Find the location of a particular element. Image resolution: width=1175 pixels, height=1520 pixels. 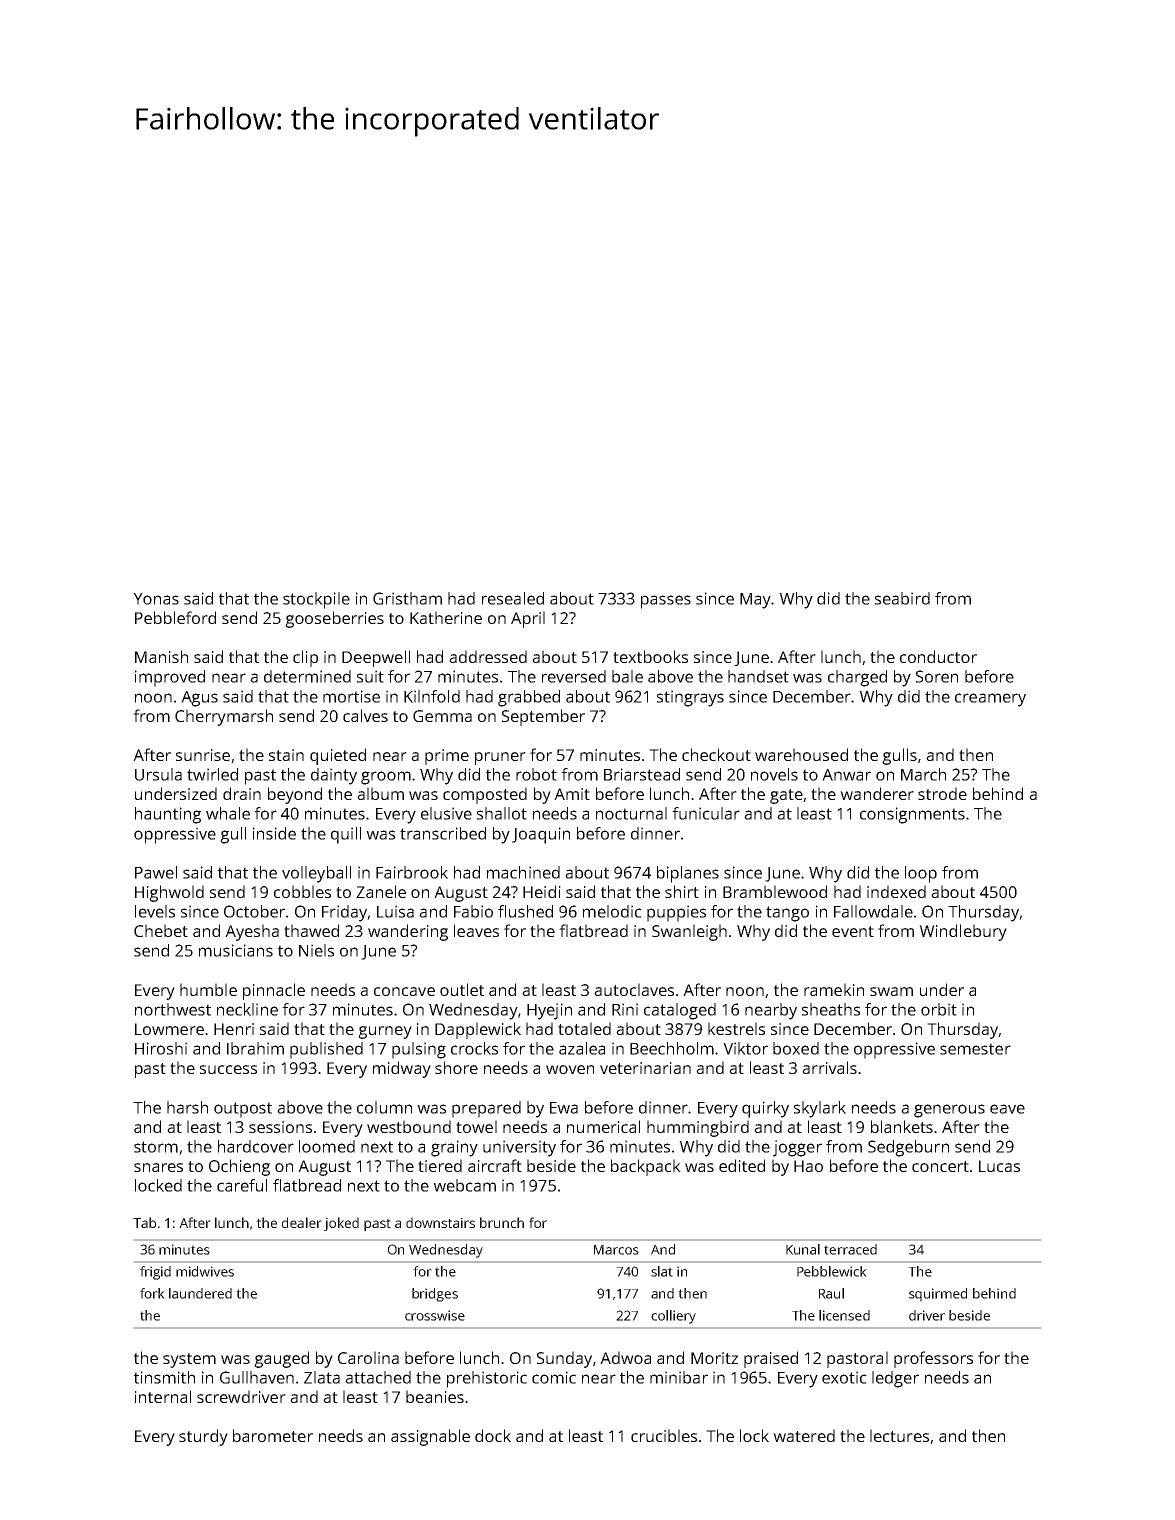

arrivals is located at coordinates (829, 1067).
